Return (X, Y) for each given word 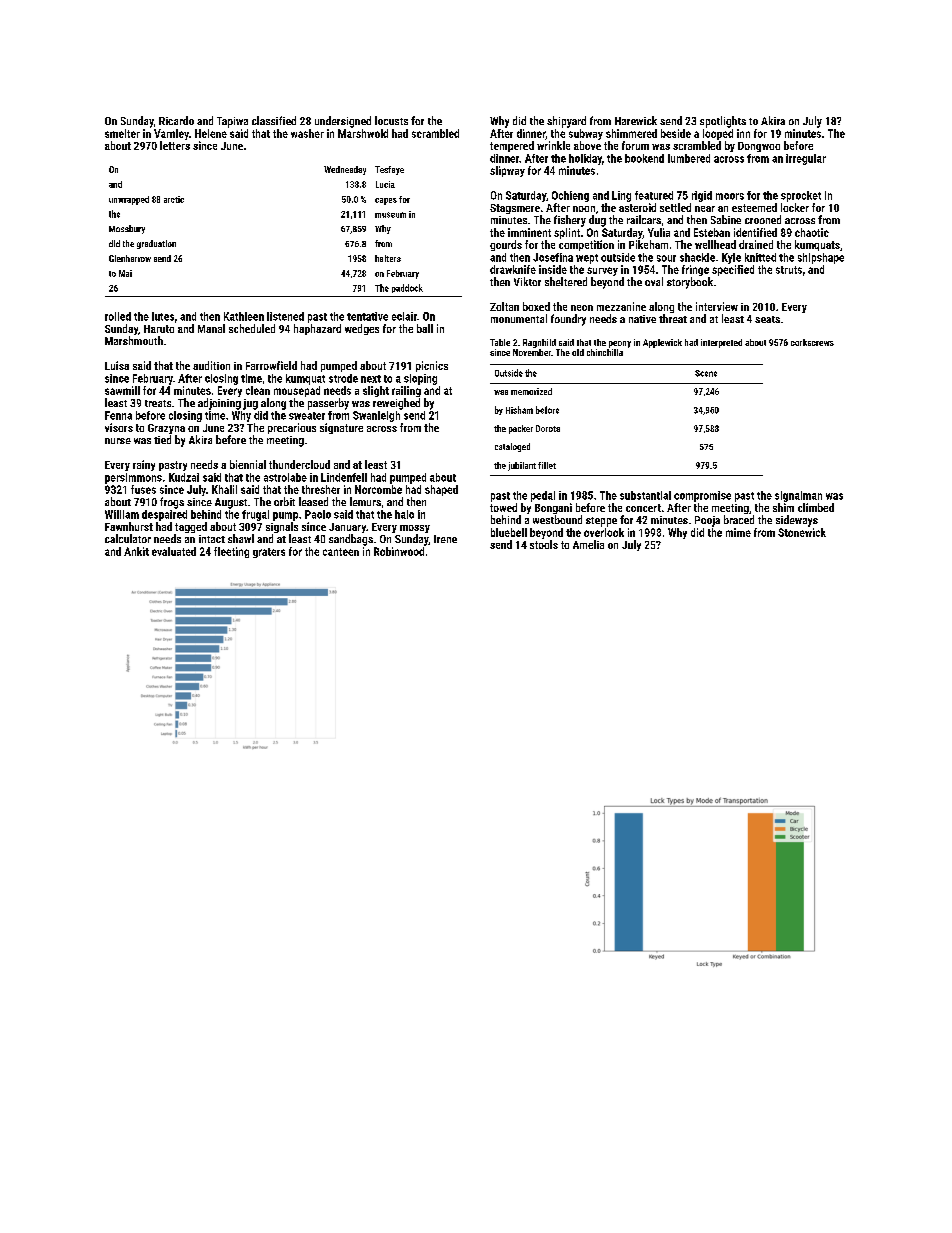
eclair (404, 316)
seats (767, 319)
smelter (122, 133)
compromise (702, 496)
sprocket (801, 196)
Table (500, 342)
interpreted (721, 343)
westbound (557, 519)
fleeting (231, 552)
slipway (507, 171)
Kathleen (244, 316)
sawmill (122, 390)
